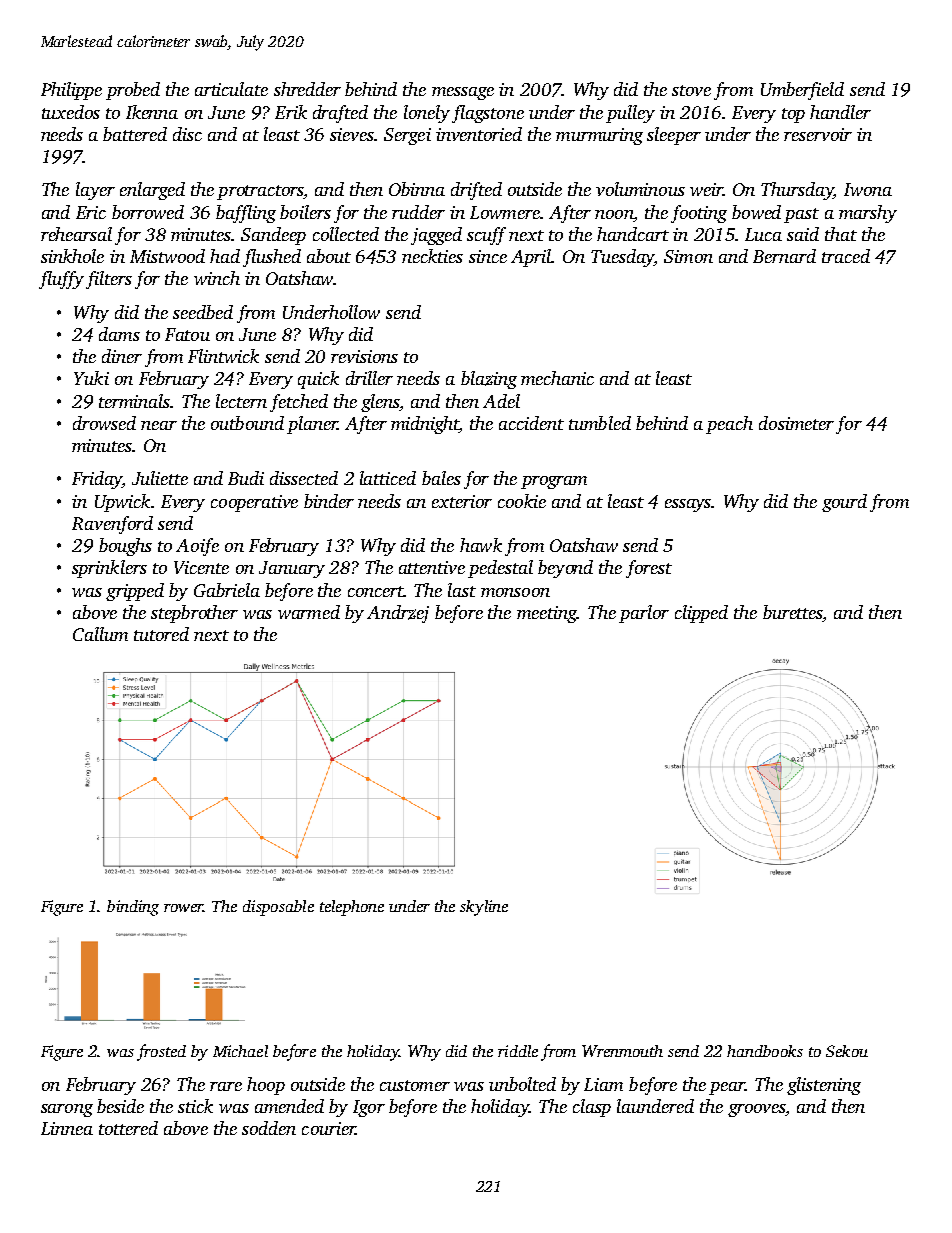 The image size is (952, 1233). Describe the element at coordinates (522, 1084) in the image. I see `unbolted` at that location.
